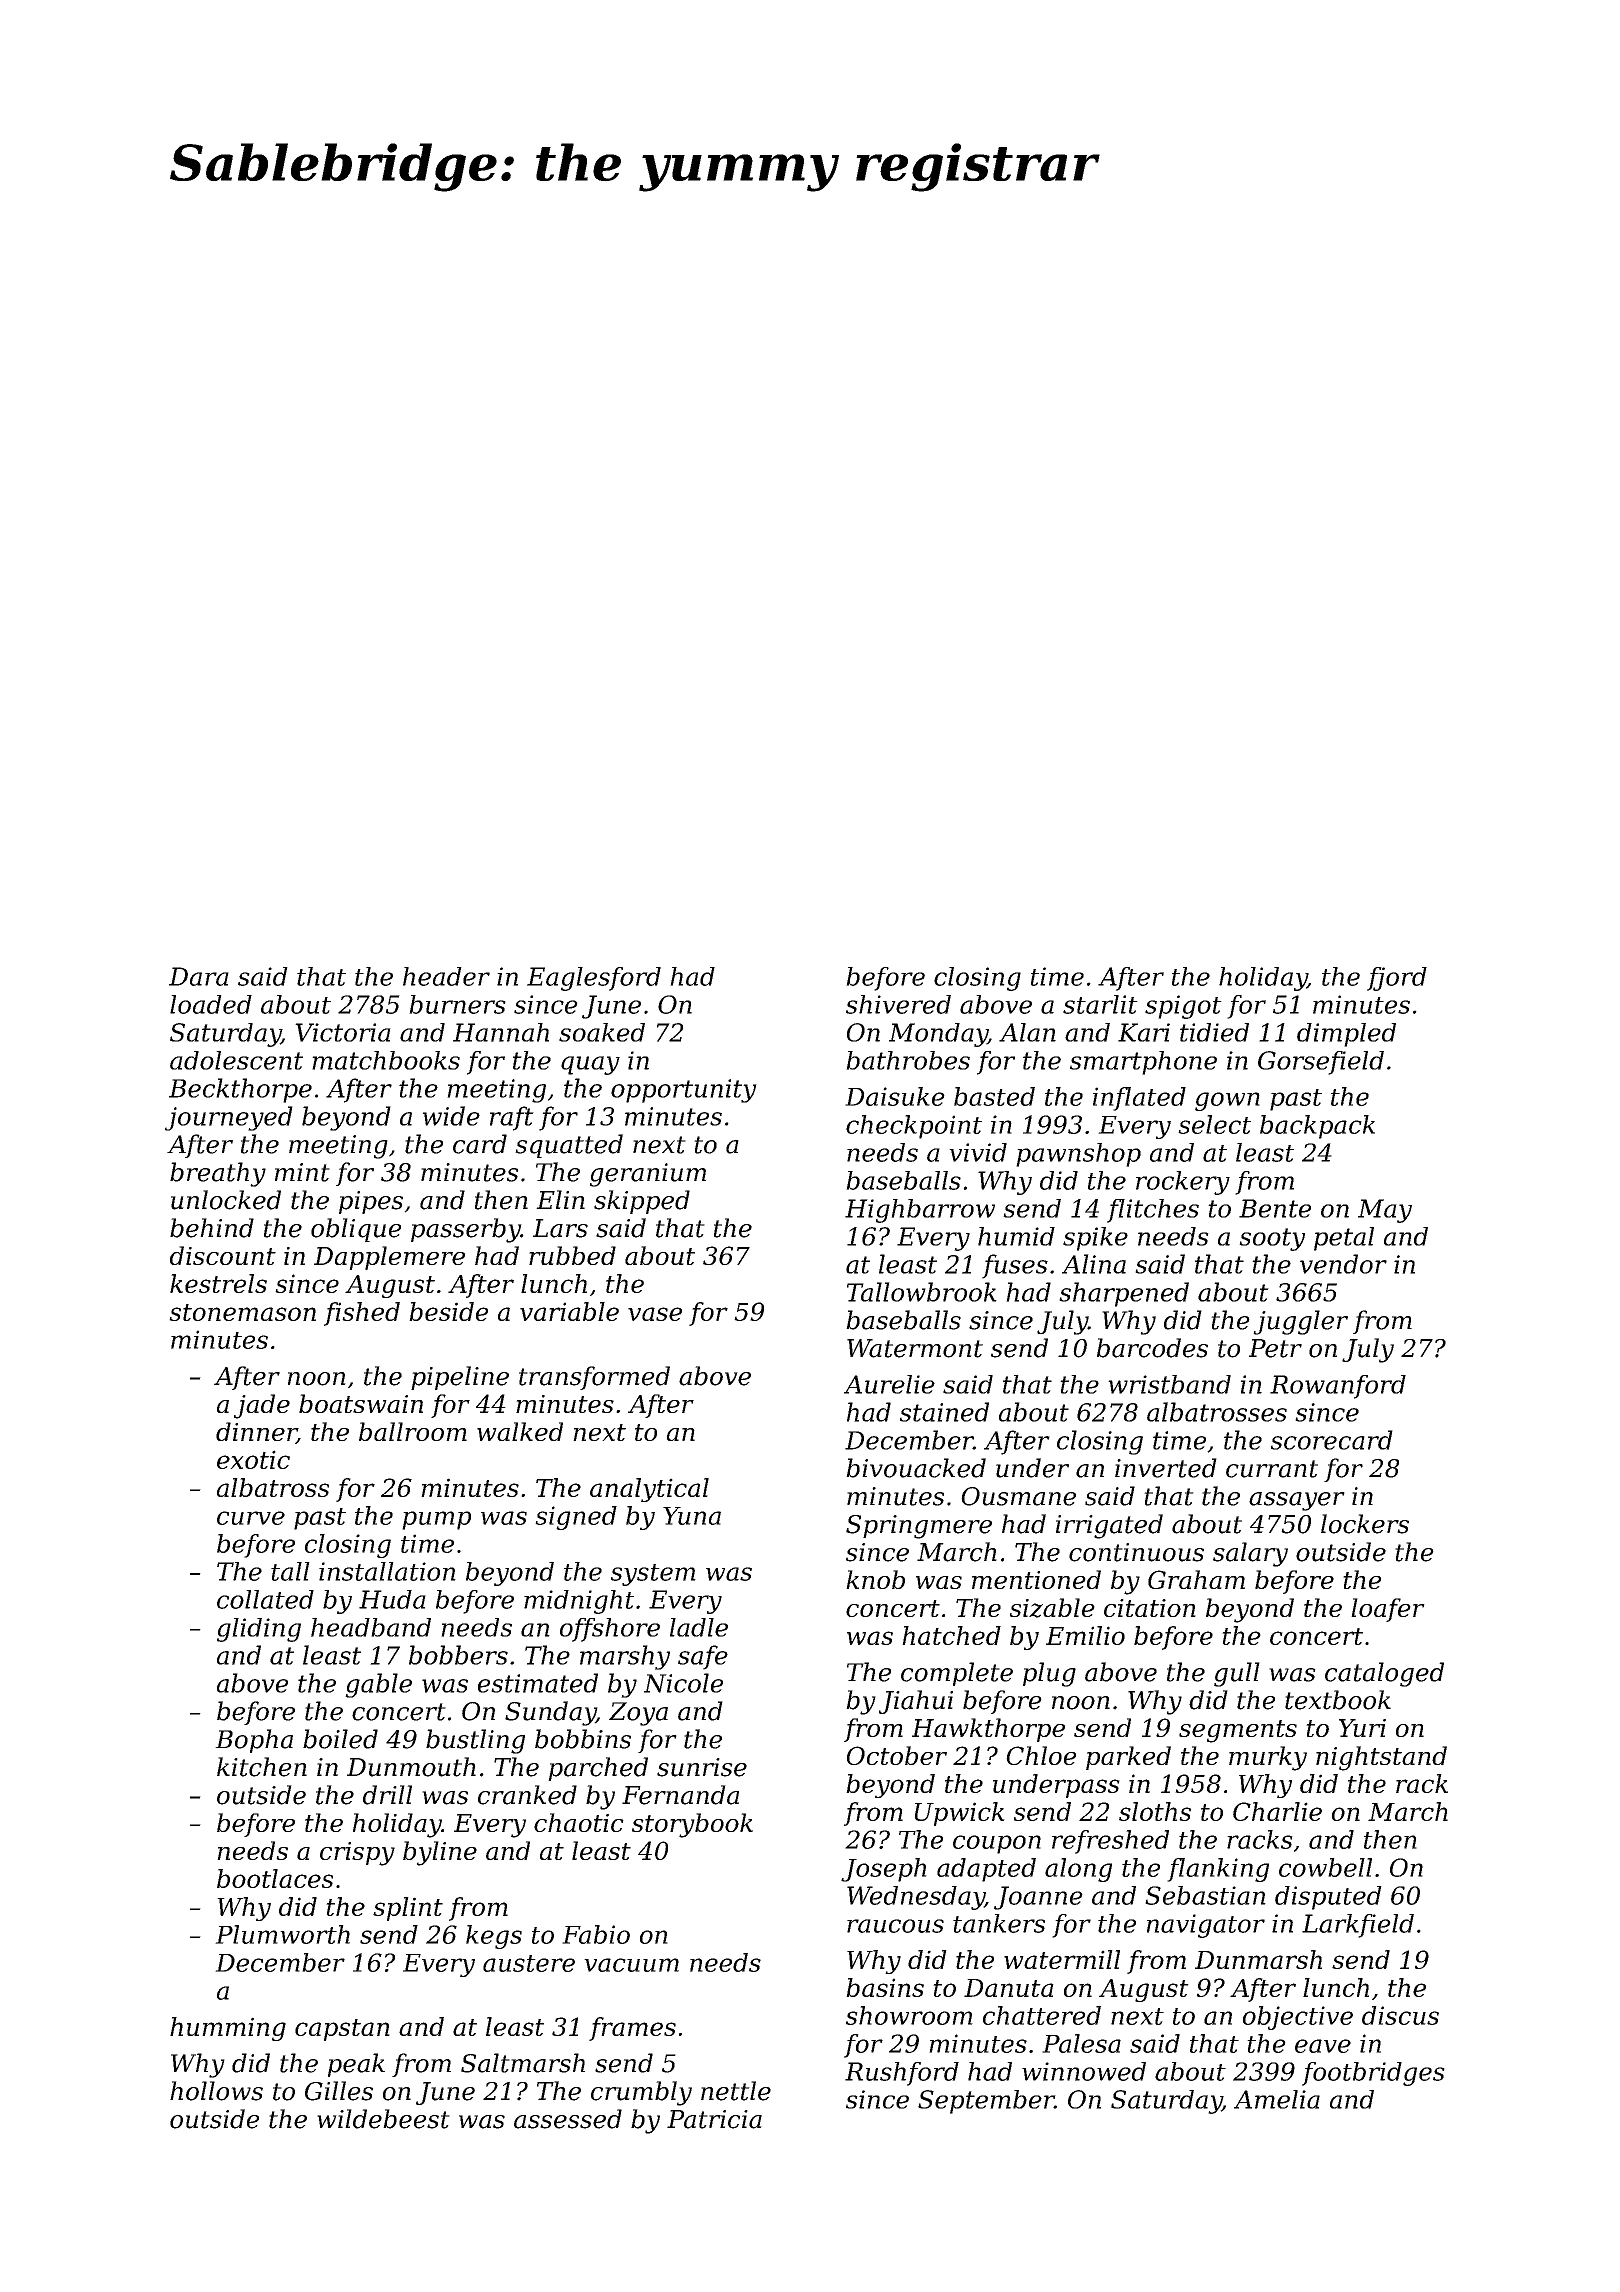 This page has height=2292, width=1620. What do you see at coordinates (1397, 979) in the page?
I see `fjord` at bounding box center [1397, 979].
